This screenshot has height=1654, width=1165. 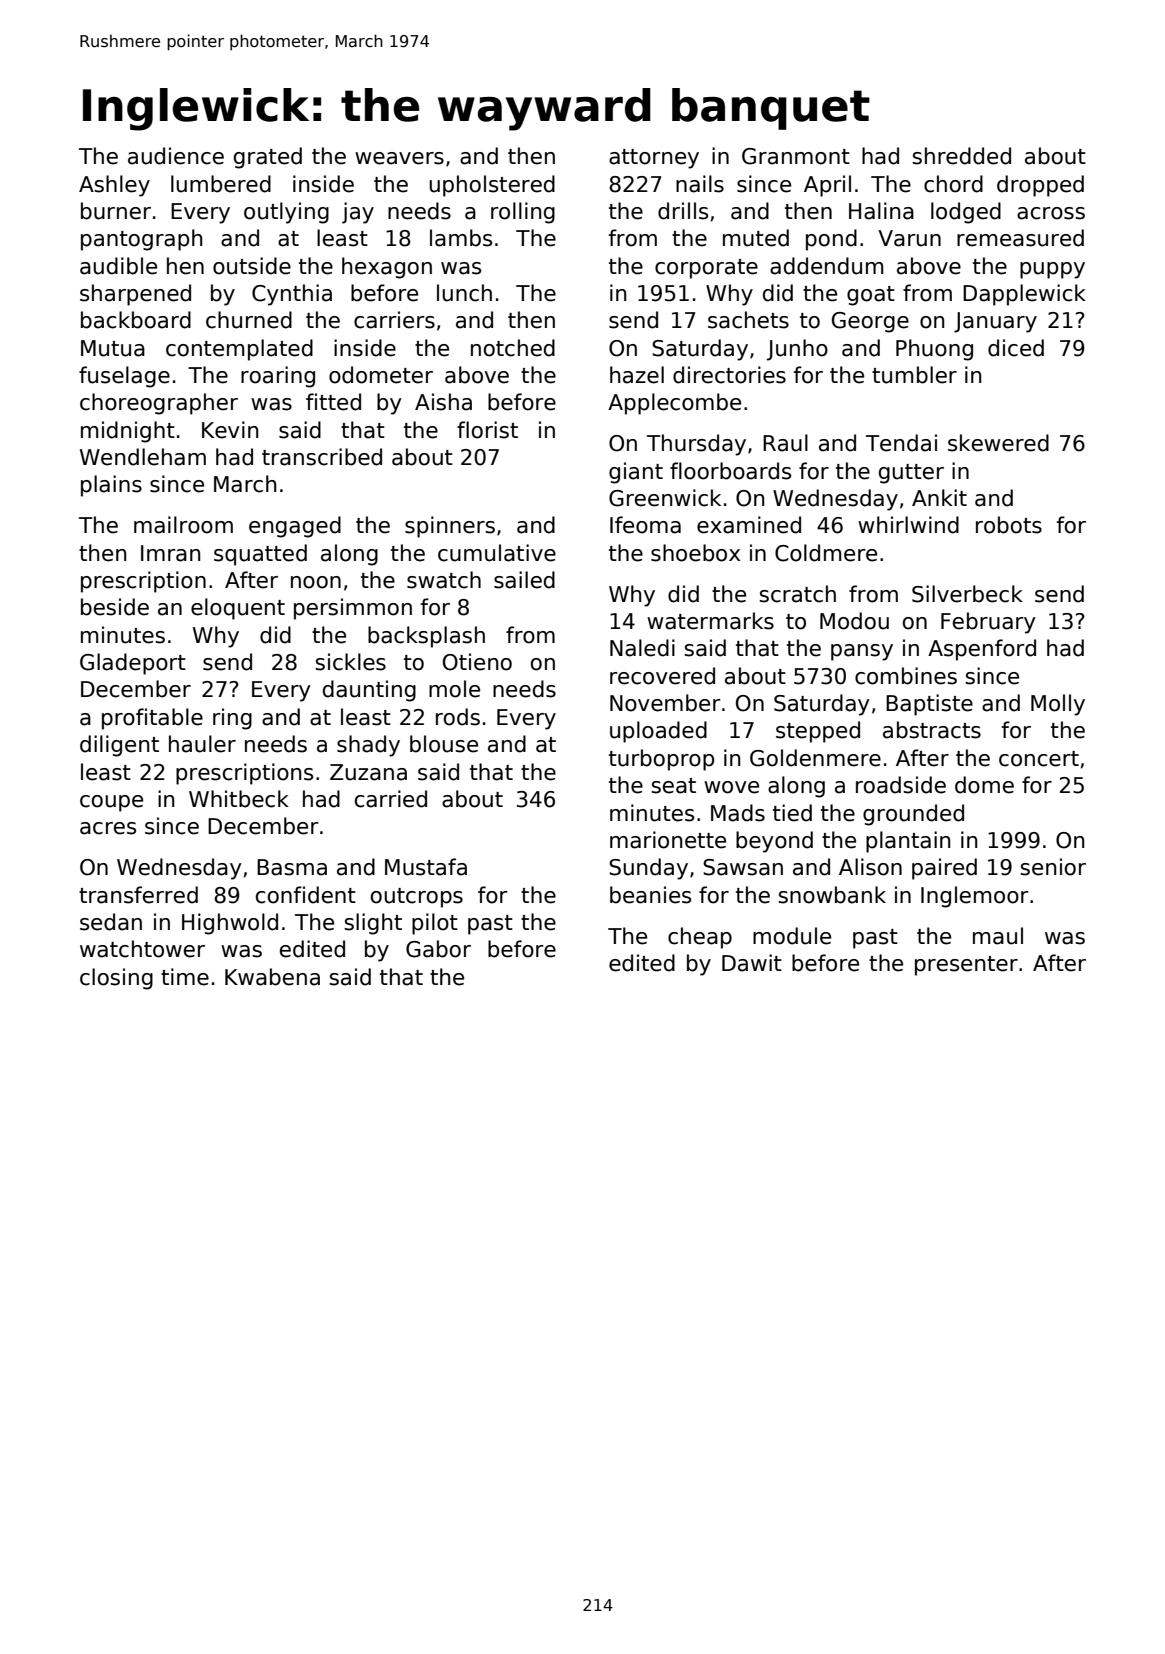 I want to click on Silverbeck, so click(x=967, y=594).
